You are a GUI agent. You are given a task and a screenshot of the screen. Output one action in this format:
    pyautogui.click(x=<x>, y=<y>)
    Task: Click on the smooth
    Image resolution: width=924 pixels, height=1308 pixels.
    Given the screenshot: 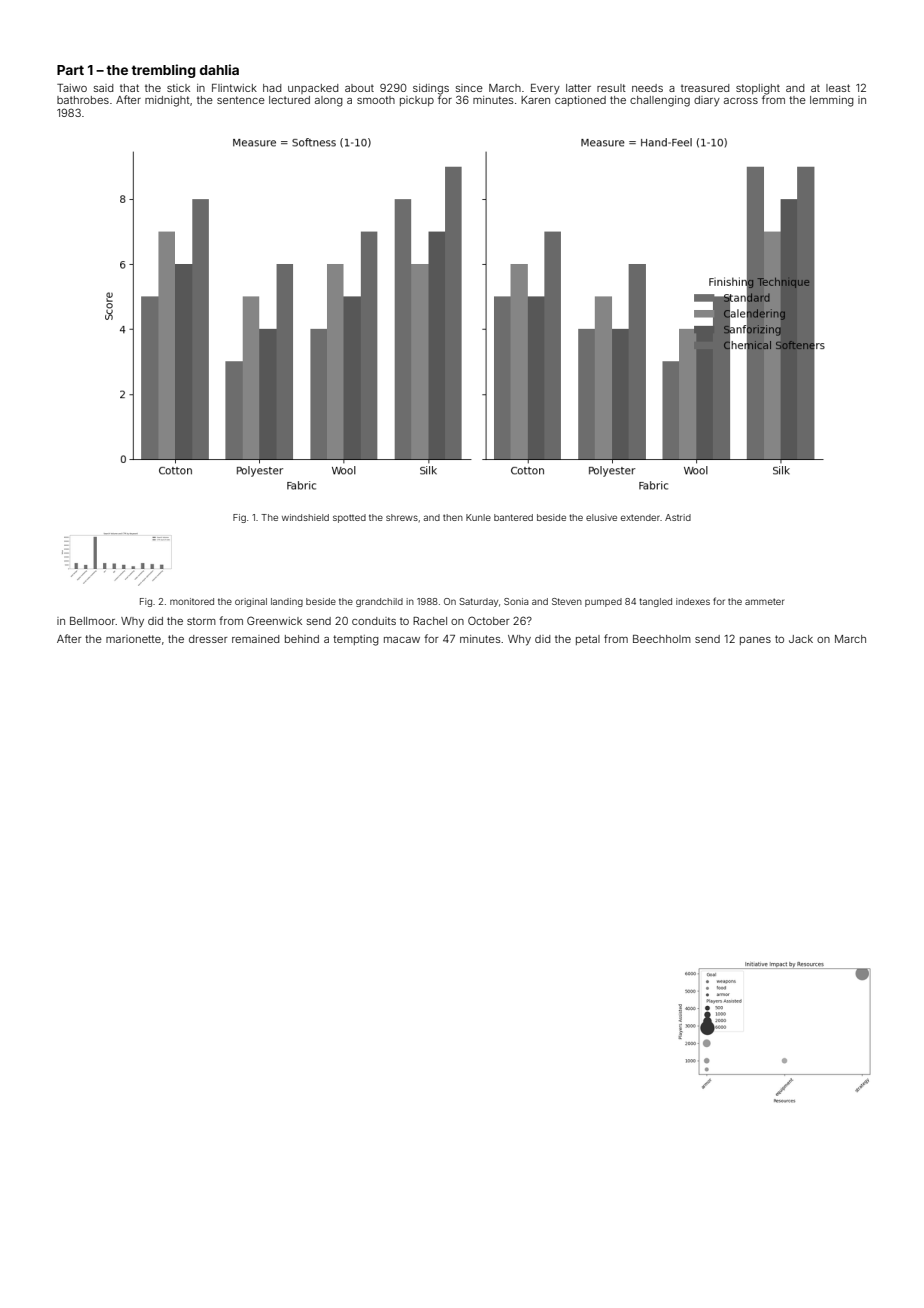 What is the action you would take?
    pyautogui.click(x=376, y=100)
